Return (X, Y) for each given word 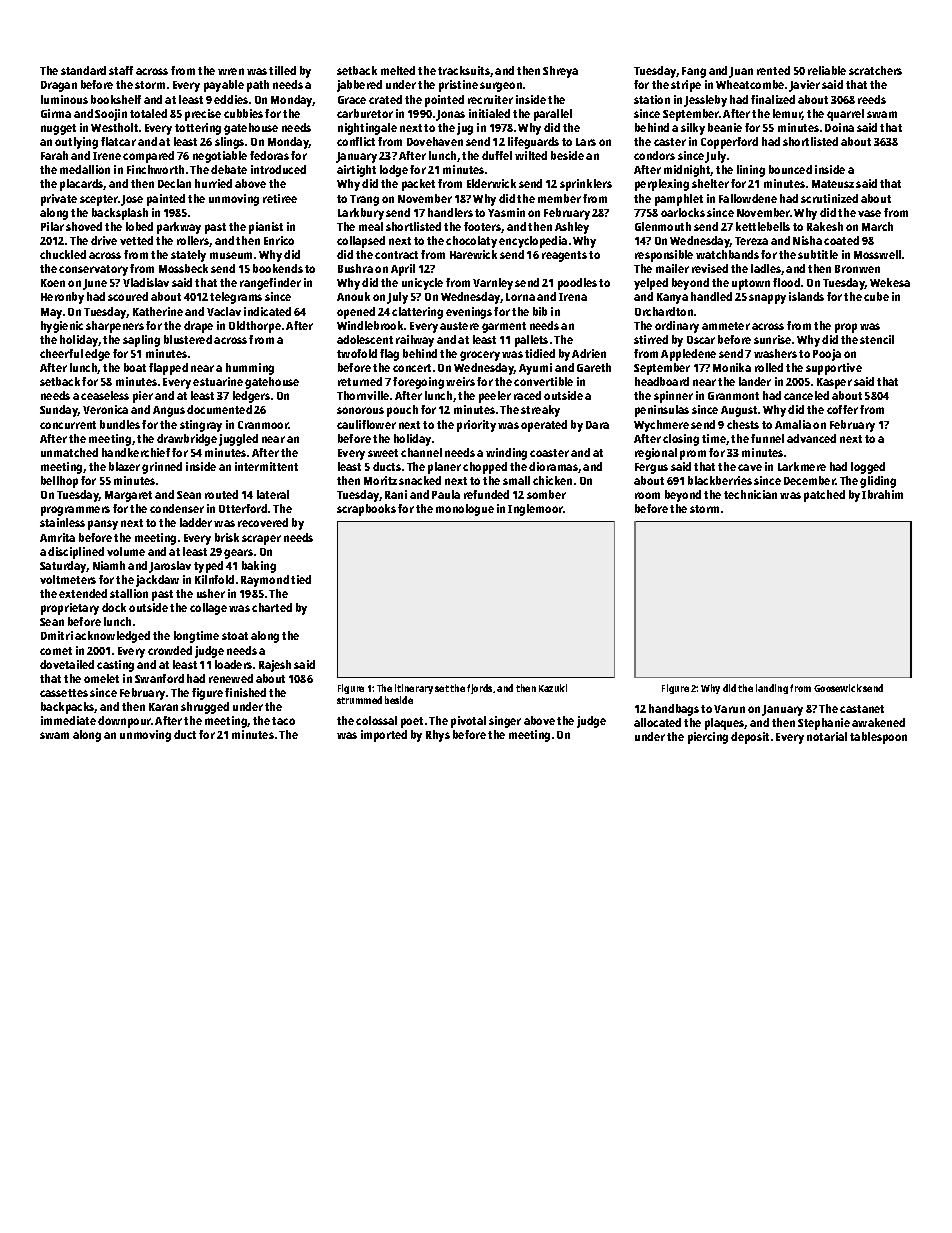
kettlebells (763, 226)
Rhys (438, 736)
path (258, 86)
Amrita (57, 537)
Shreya (560, 72)
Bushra (355, 268)
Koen (53, 283)
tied (301, 579)
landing (772, 689)
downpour (124, 722)
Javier (804, 86)
